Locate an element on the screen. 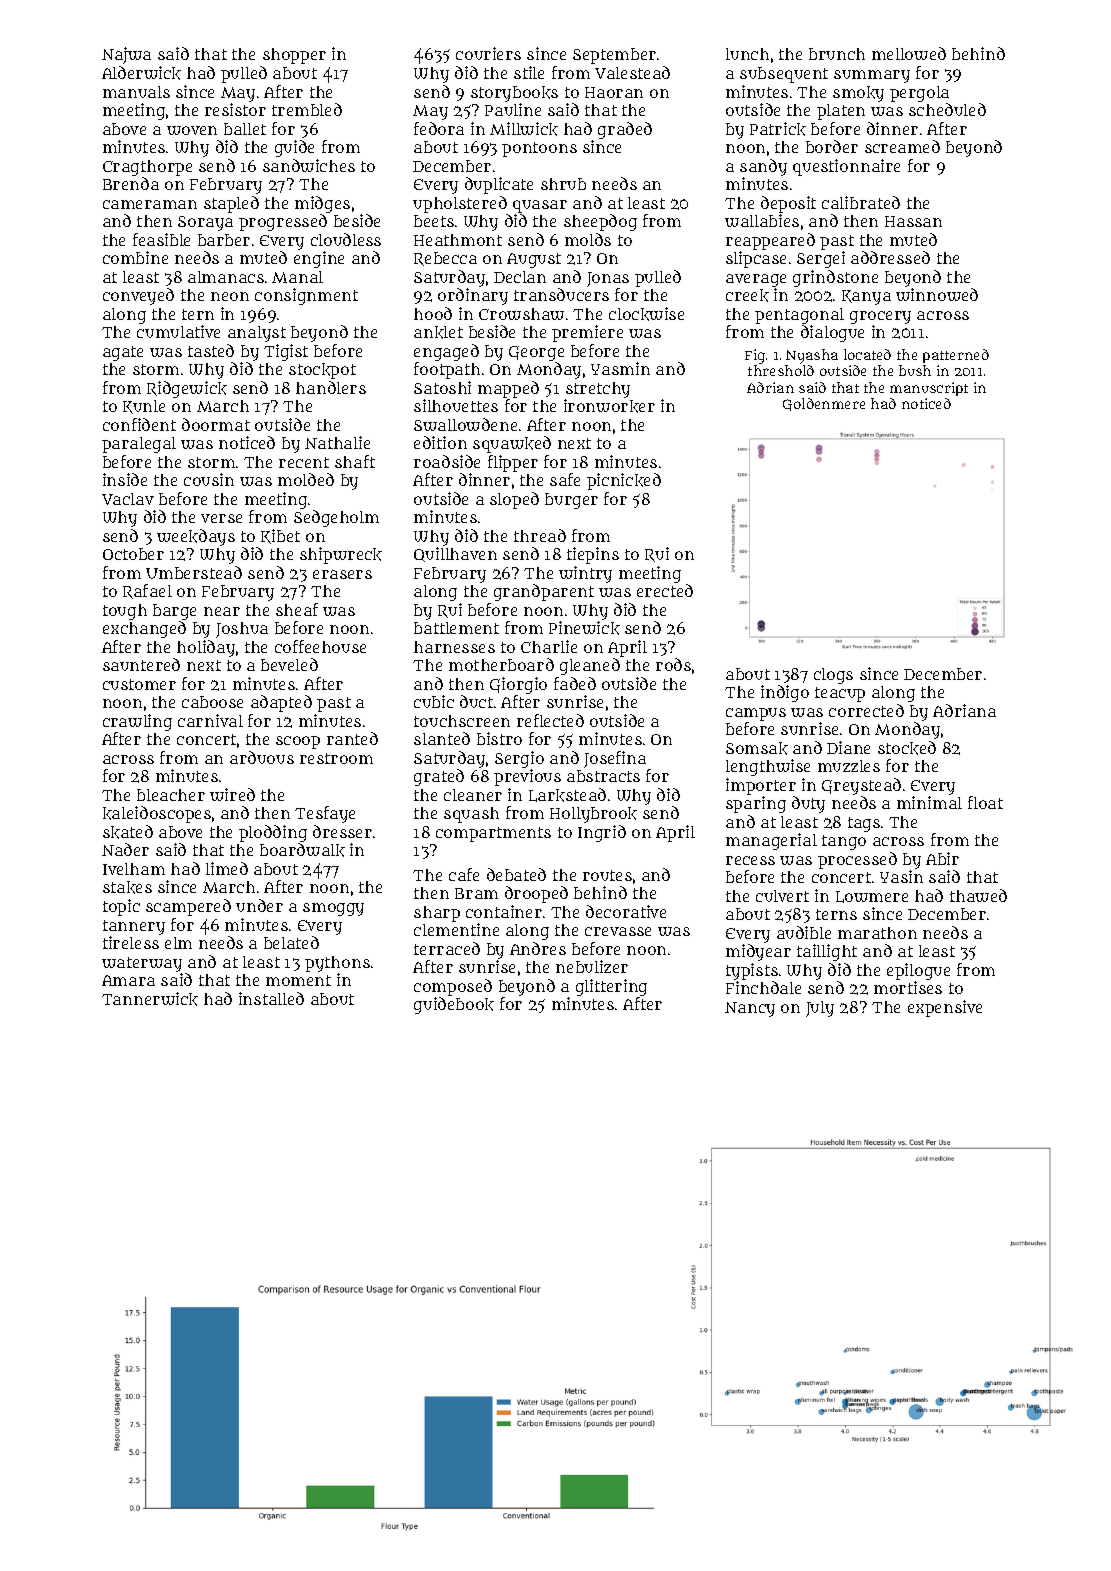 The width and height of the screenshot is (1111, 1571). stapled is located at coordinates (231, 204).
